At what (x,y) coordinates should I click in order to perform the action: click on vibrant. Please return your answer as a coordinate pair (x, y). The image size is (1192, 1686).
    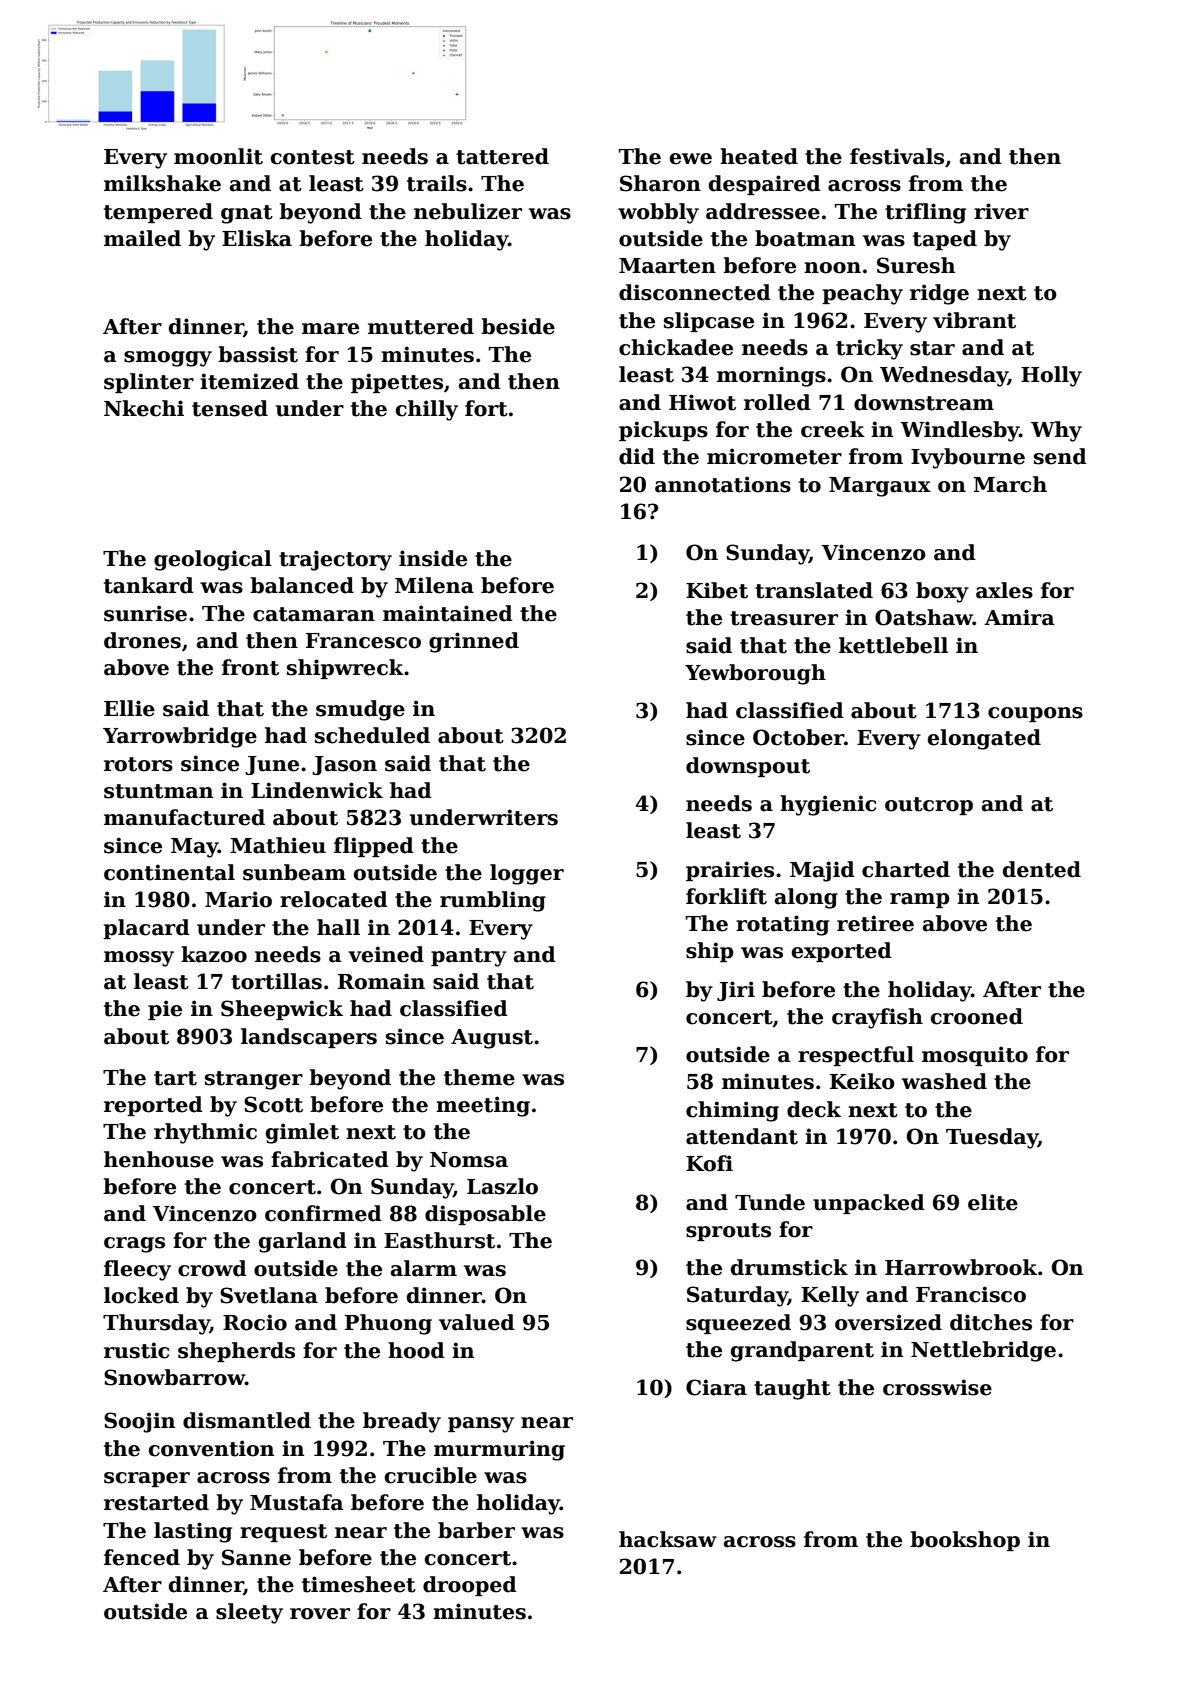
    Looking at the image, I should click on (974, 320).
